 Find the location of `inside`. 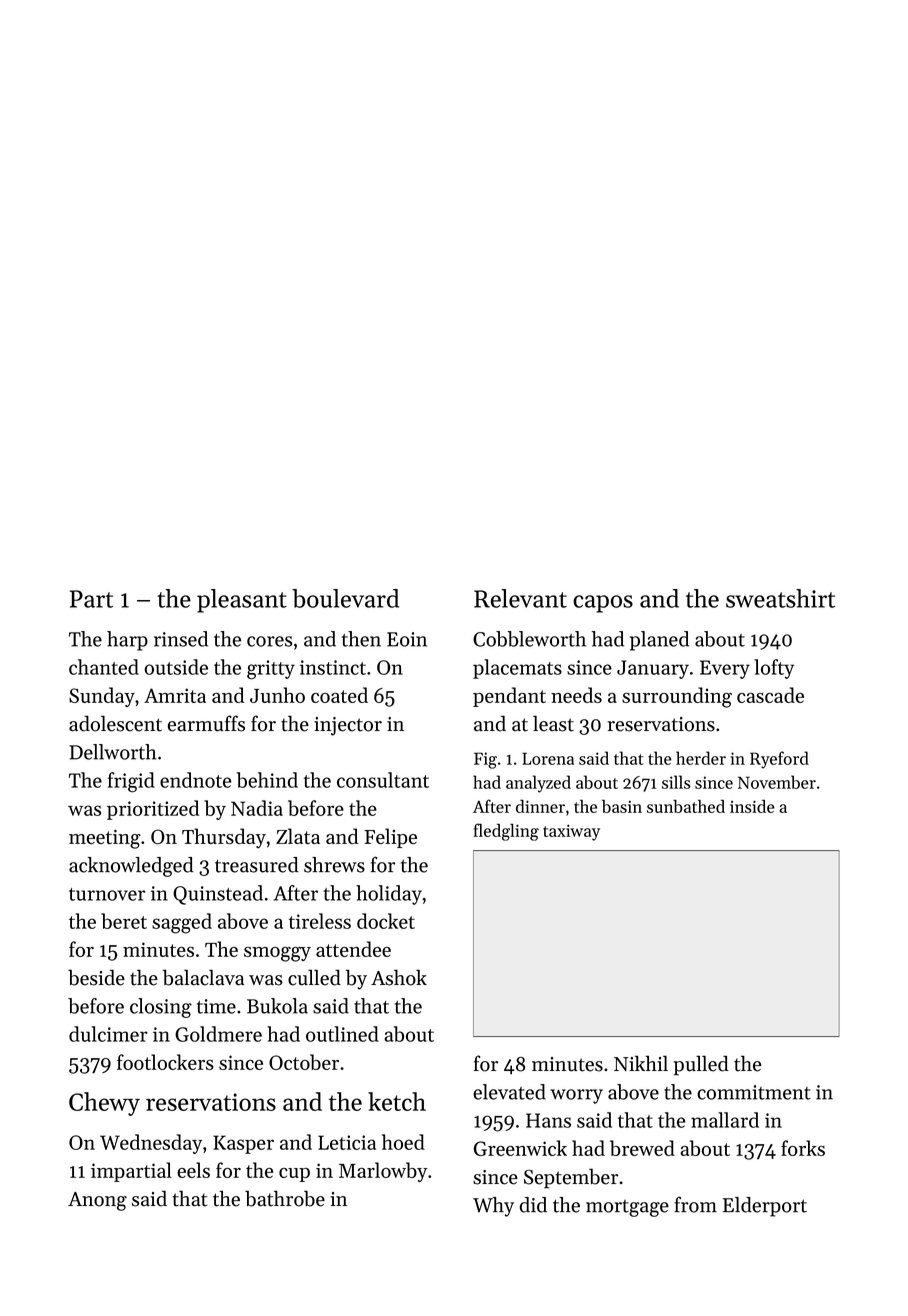

inside is located at coordinates (752, 806).
